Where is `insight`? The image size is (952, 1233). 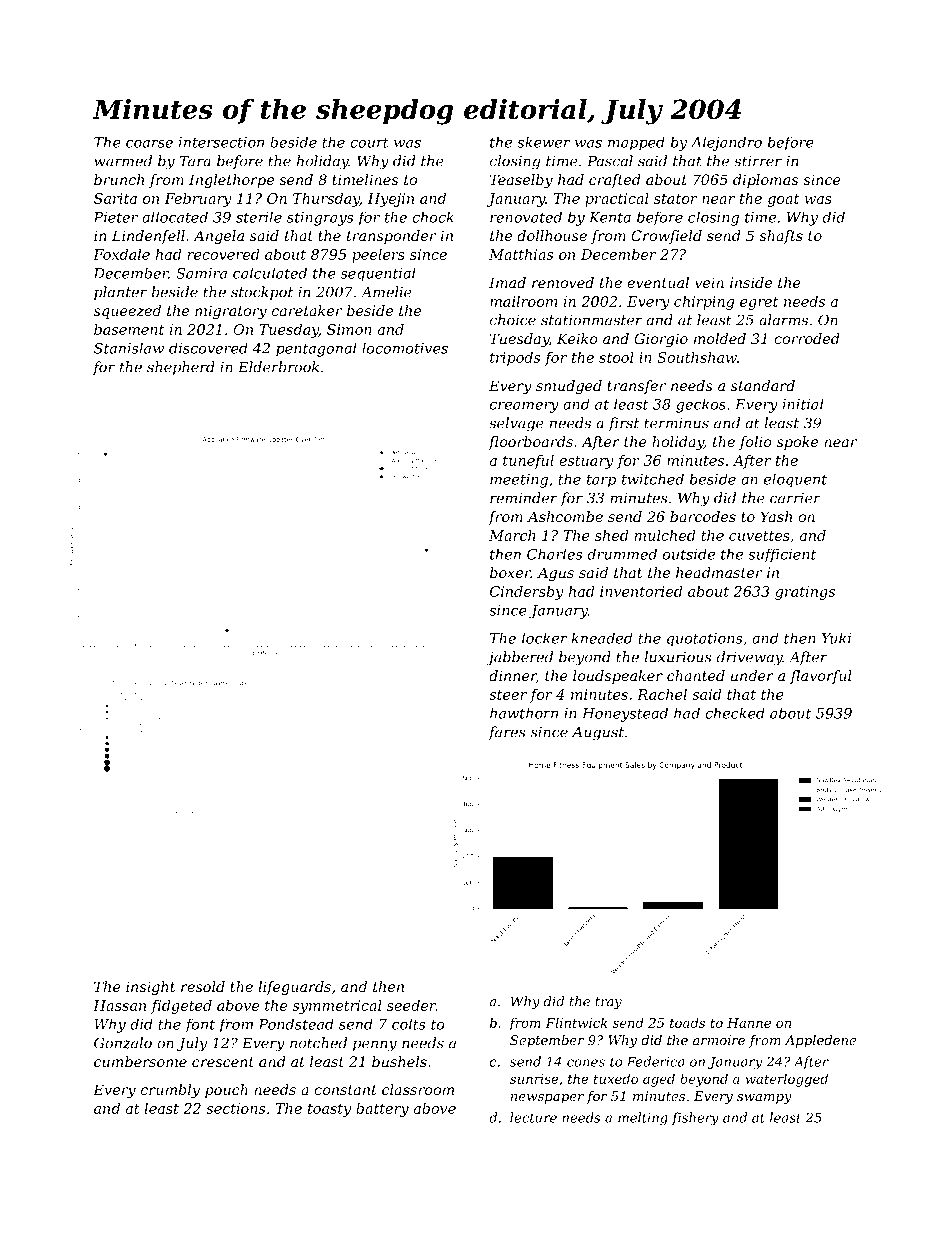 insight is located at coordinates (150, 988).
